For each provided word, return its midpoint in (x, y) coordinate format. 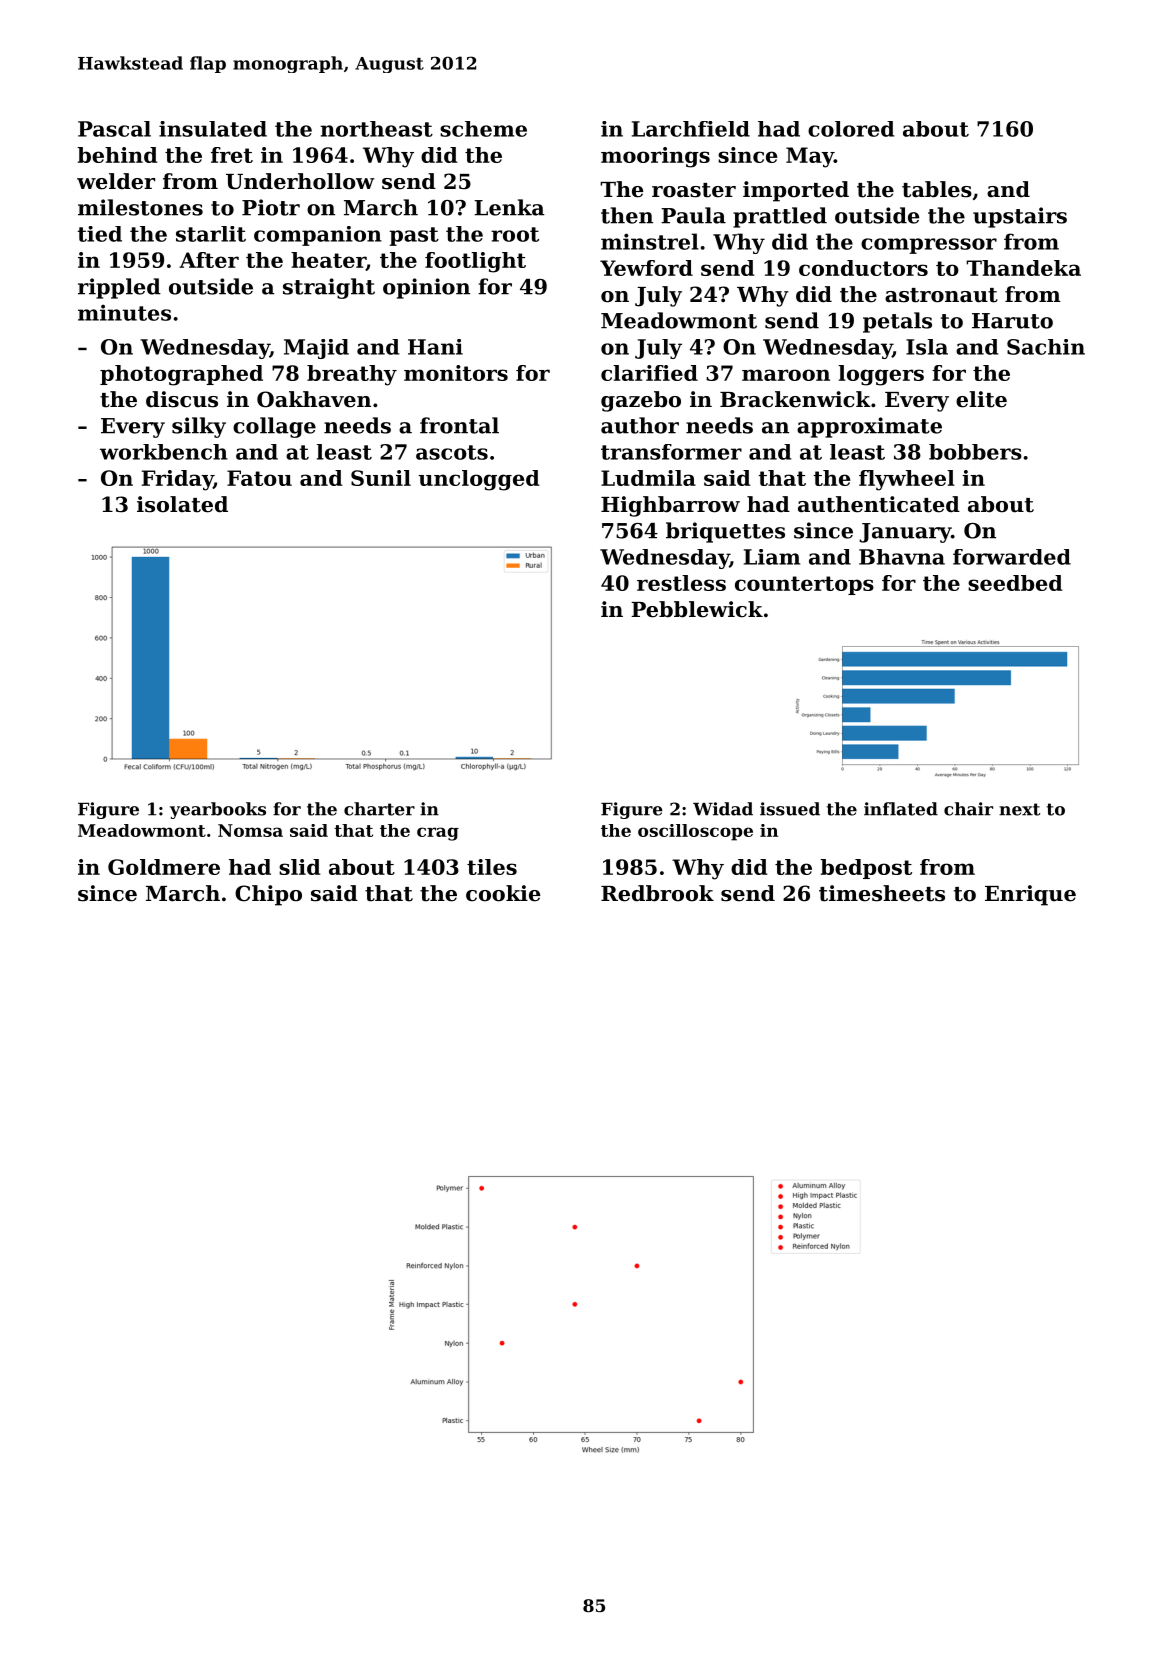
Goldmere (164, 867)
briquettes (725, 532)
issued (790, 809)
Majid (316, 349)
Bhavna (902, 557)
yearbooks (218, 810)
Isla (927, 347)
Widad (723, 809)
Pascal (114, 129)
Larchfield (691, 129)
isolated (182, 504)
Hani (435, 347)
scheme (483, 129)
